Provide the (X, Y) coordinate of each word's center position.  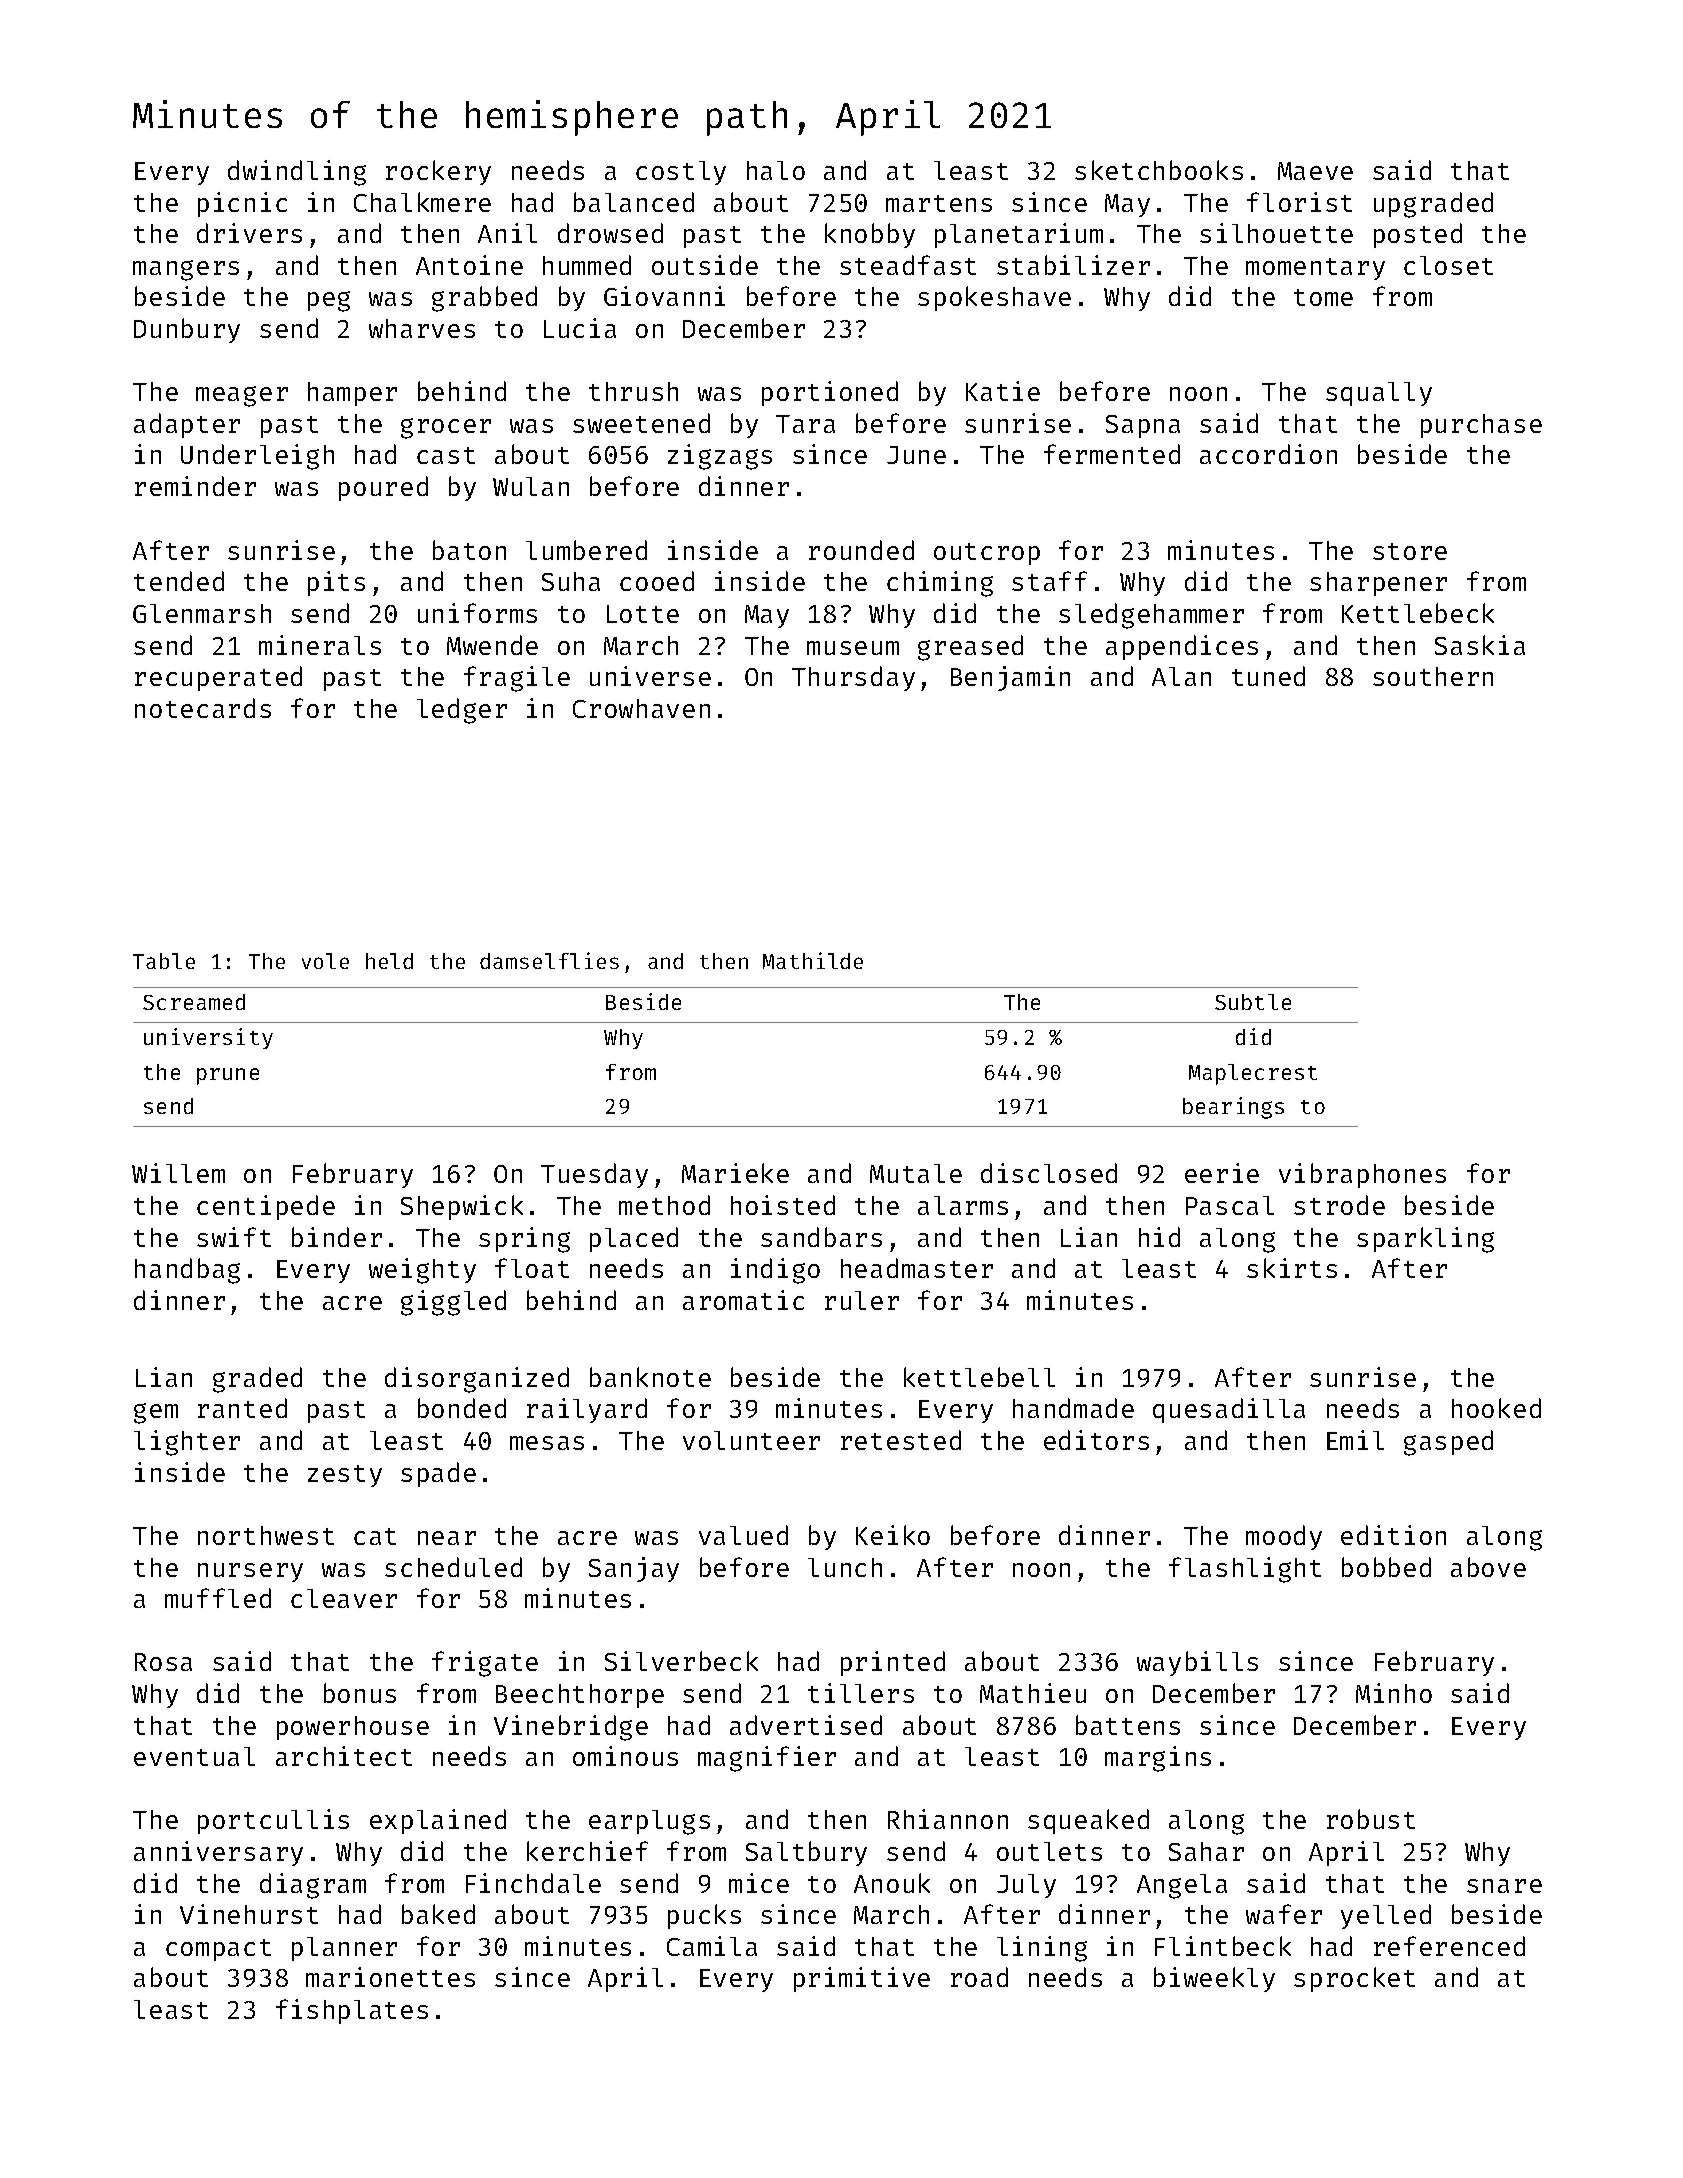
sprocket (1354, 1979)
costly (681, 173)
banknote (650, 1377)
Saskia (1480, 645)
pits (336, 583)
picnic (242, 204)
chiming (940, 584)
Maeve (1315, 171)
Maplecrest (1253, 1074)
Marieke (735, 1173)
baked (438, 1914)
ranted (242, 1408)
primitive (862, 1979)
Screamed (194, 1002)
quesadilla (1229, 1410)
